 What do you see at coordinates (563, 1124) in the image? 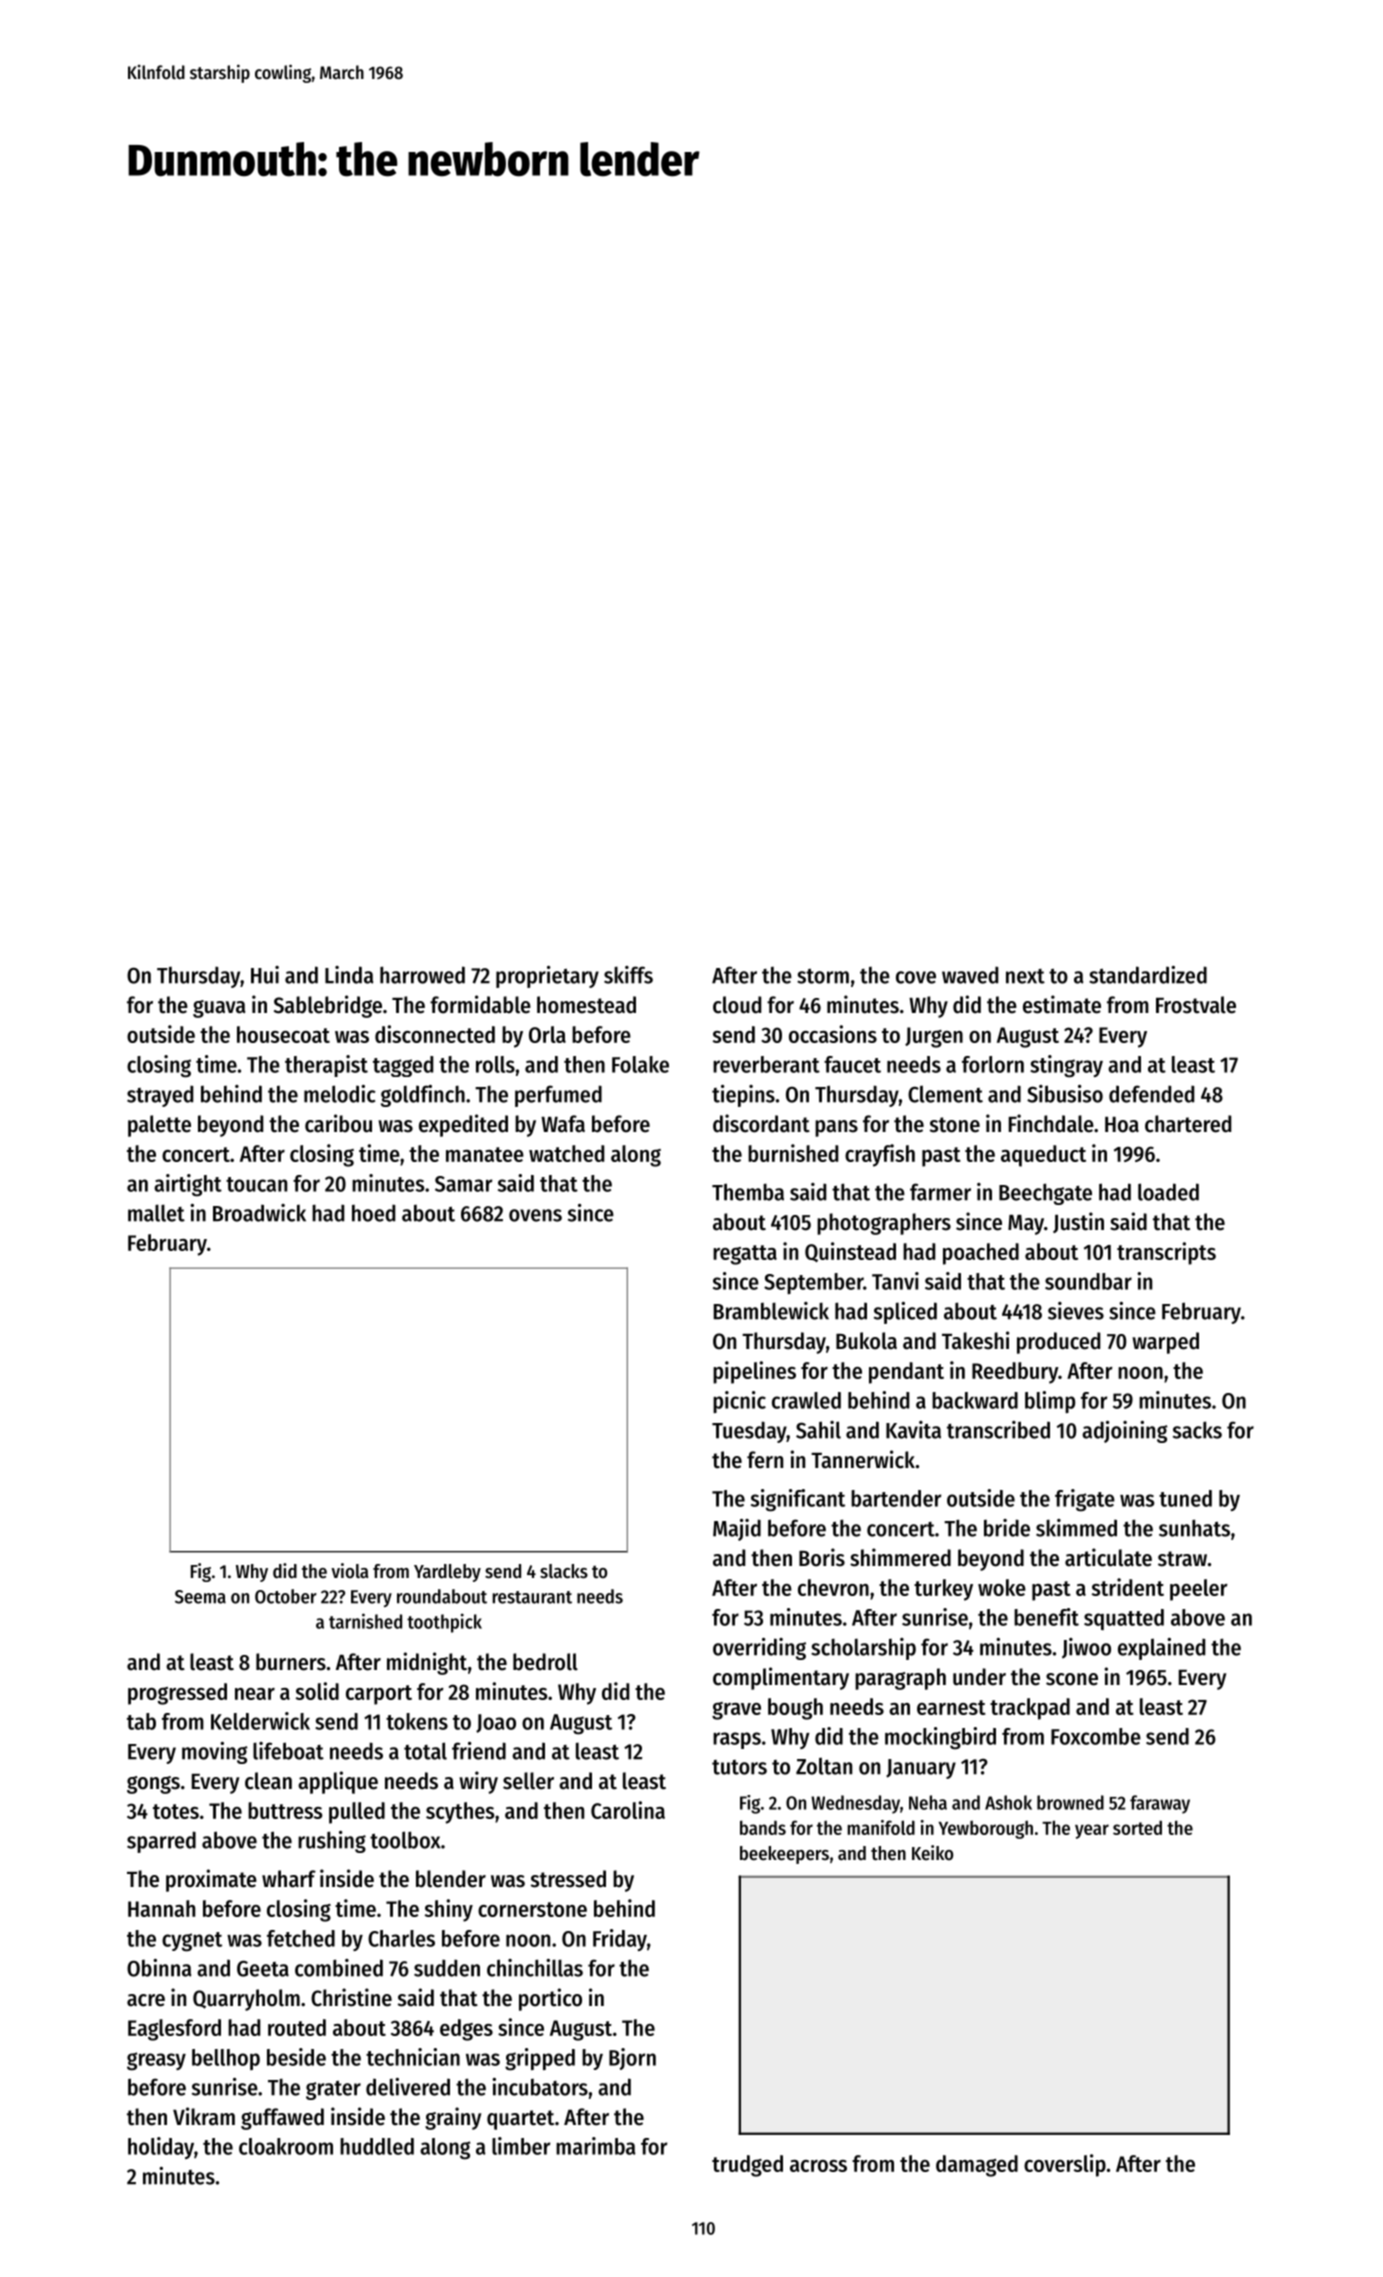
I see `Wafa` at bounding box center [563, 1124].
